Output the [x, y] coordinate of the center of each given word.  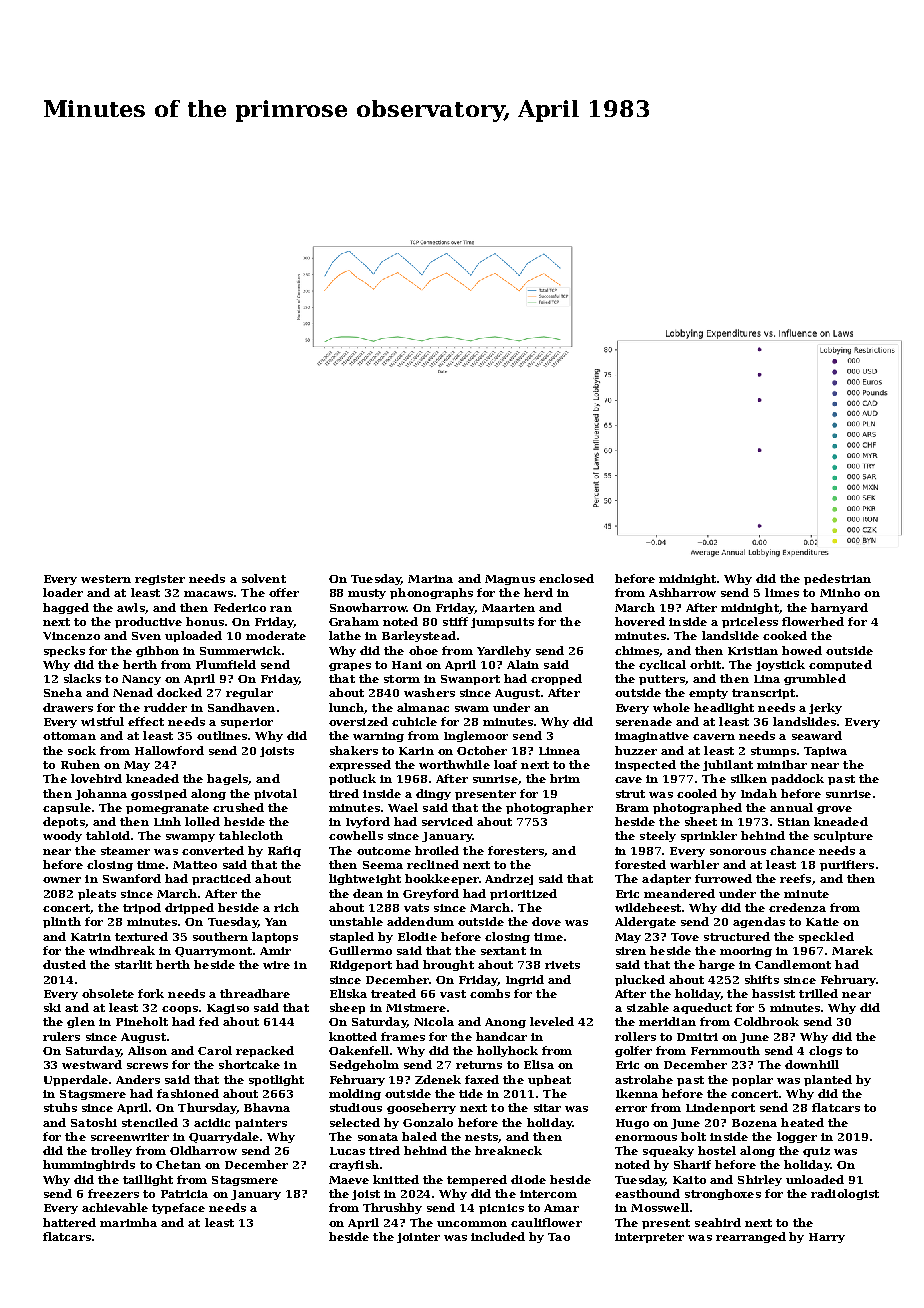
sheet [701, 821]
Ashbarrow [682, 592]
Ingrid [525, 980]
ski [52, 1007]
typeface [178, 1208]
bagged [66, 608]
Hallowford [169, 750]
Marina [430, 579]
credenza [797, 907]
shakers [354, 750]
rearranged [751, 1237]
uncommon [472, 1224]
